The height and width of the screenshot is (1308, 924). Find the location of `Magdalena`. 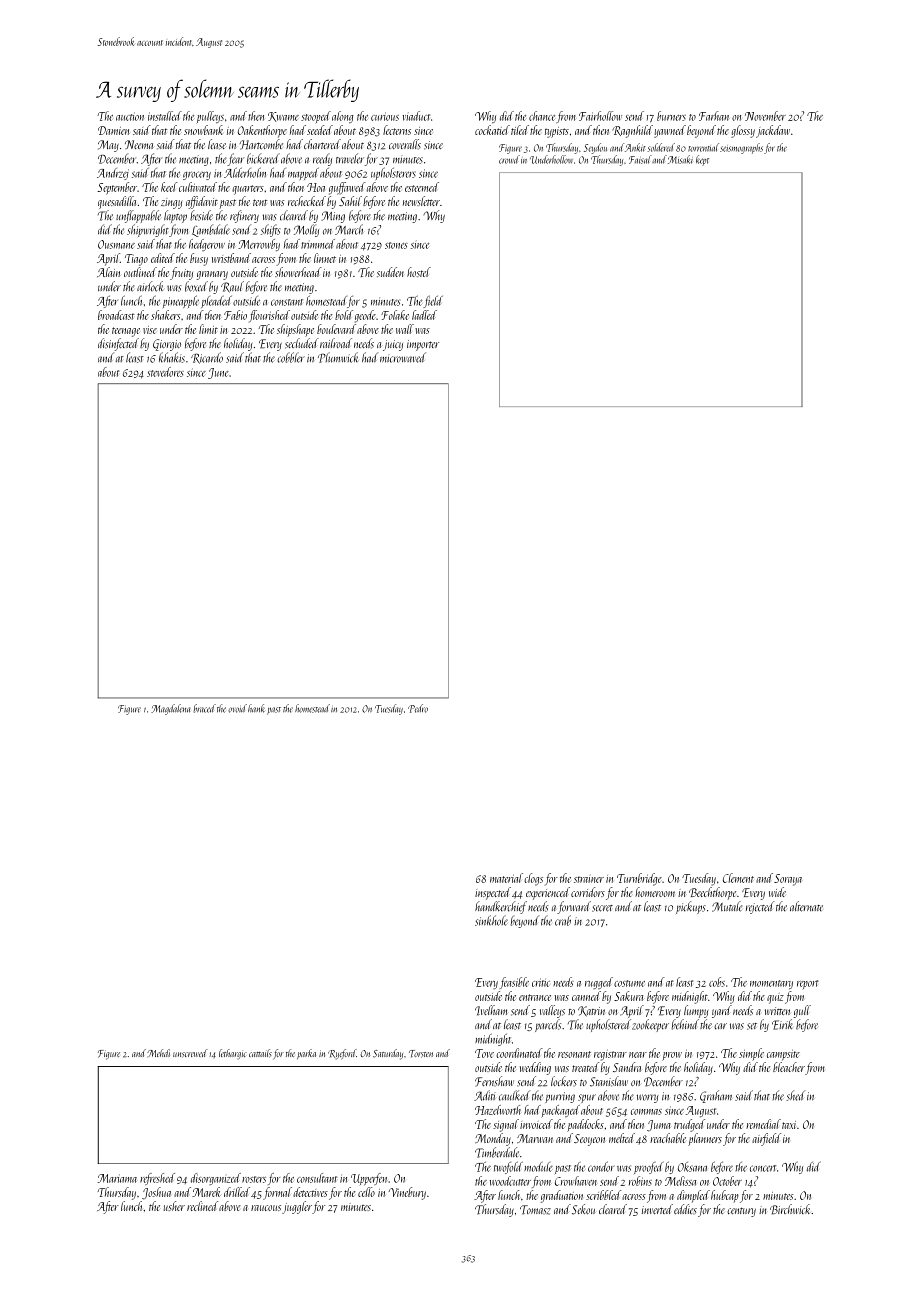

Magdalena is located at coordinates (171, 709).
